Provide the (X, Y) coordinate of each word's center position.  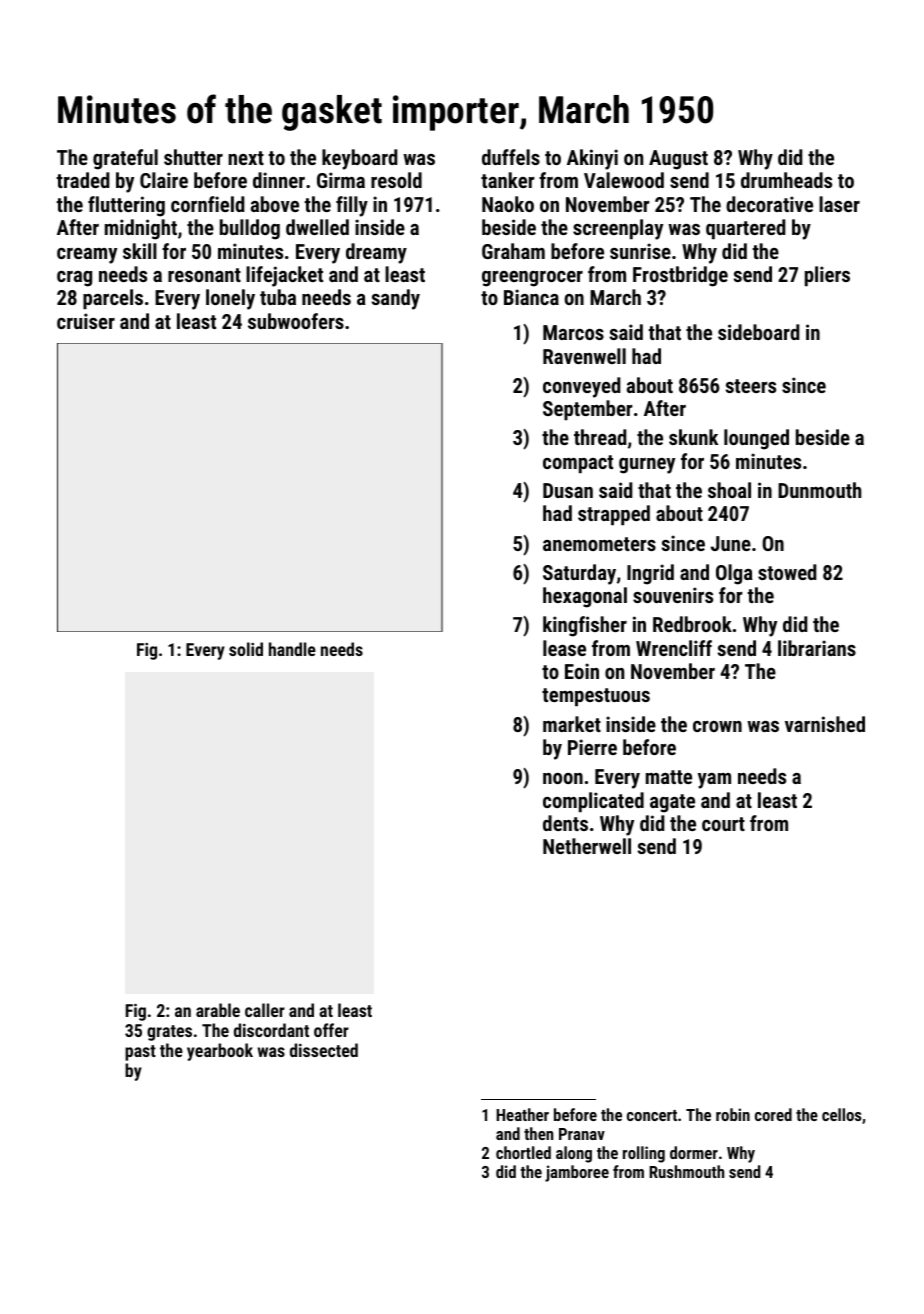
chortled (523, 1152)
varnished (825, 724)
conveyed (582, 387)
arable (218, 1010)
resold (396, 180)
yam (714, 781)
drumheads (786, 180)
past (140, 1053)
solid (246, 649)
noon (563, 778)
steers (751, 386)
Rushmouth (686, 1171)
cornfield (208, 204)
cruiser (86, 321)
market (572, 724)
